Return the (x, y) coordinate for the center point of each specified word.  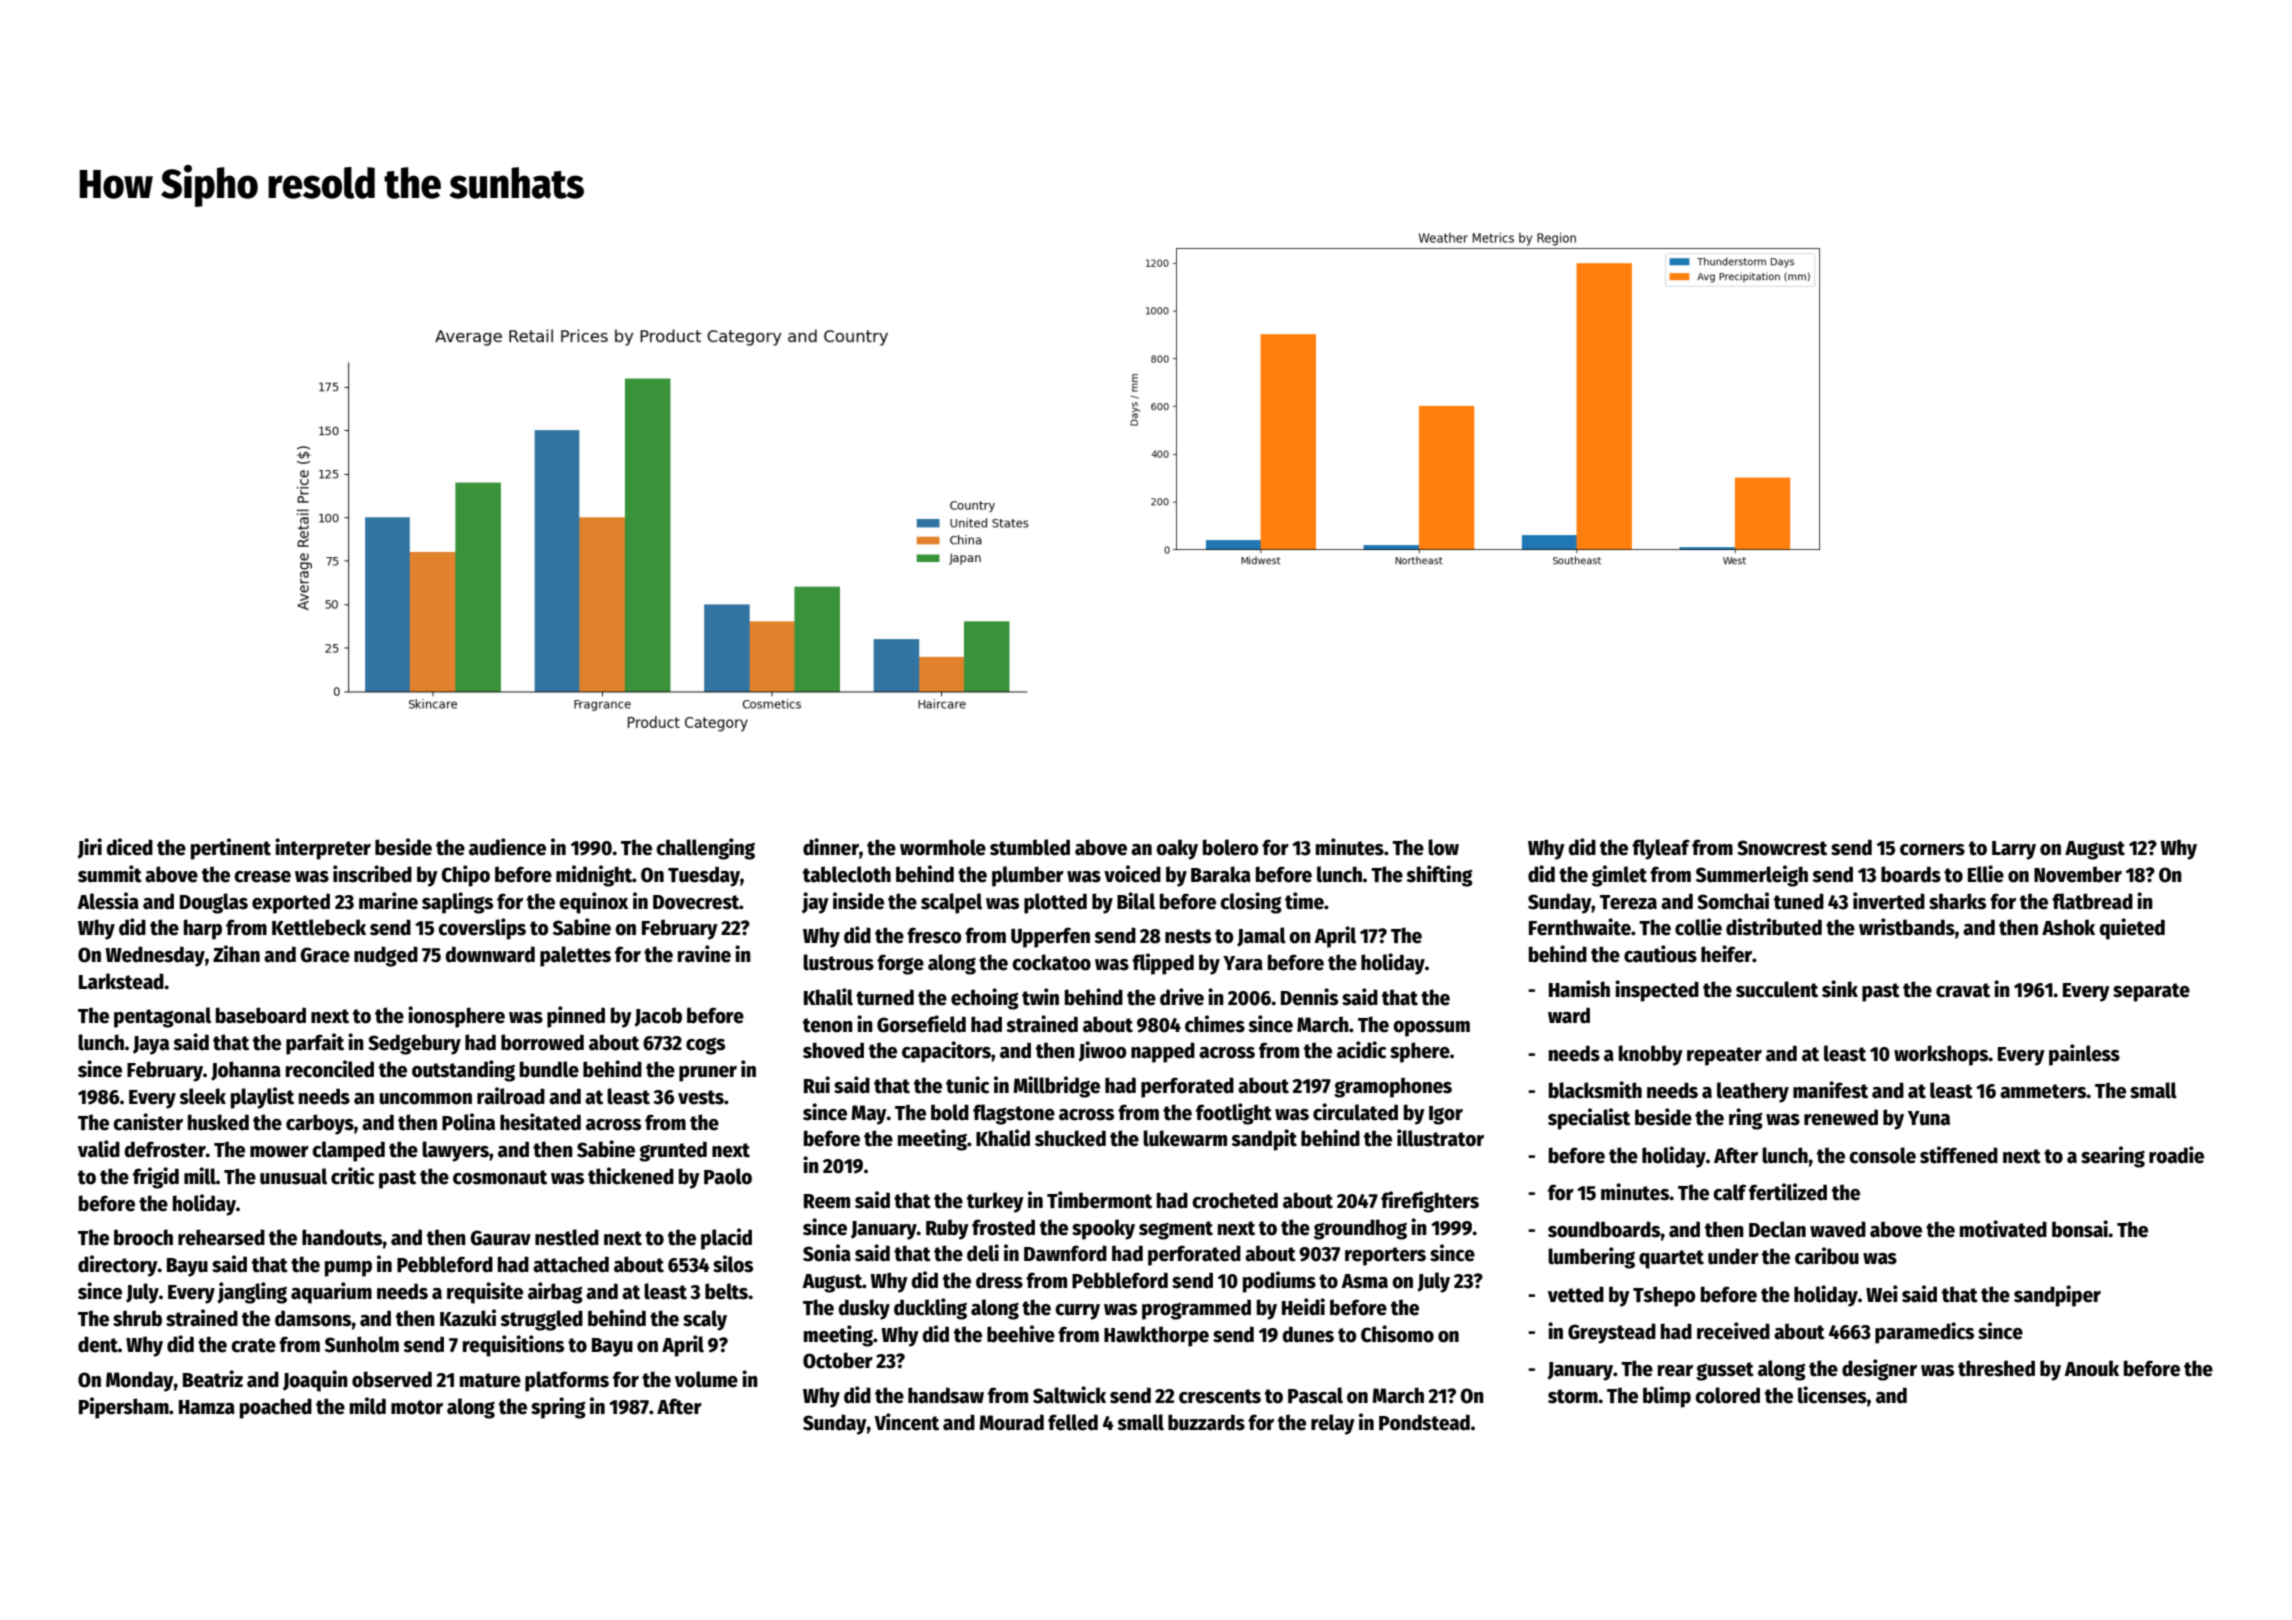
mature (490, 1380)
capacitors (946, 1052)
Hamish (1579, 989)
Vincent (906, 1422)
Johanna (246, 1071)
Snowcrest (1782, 848)
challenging (705, 849)
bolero (1230, 847)
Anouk (2091, 1368)
